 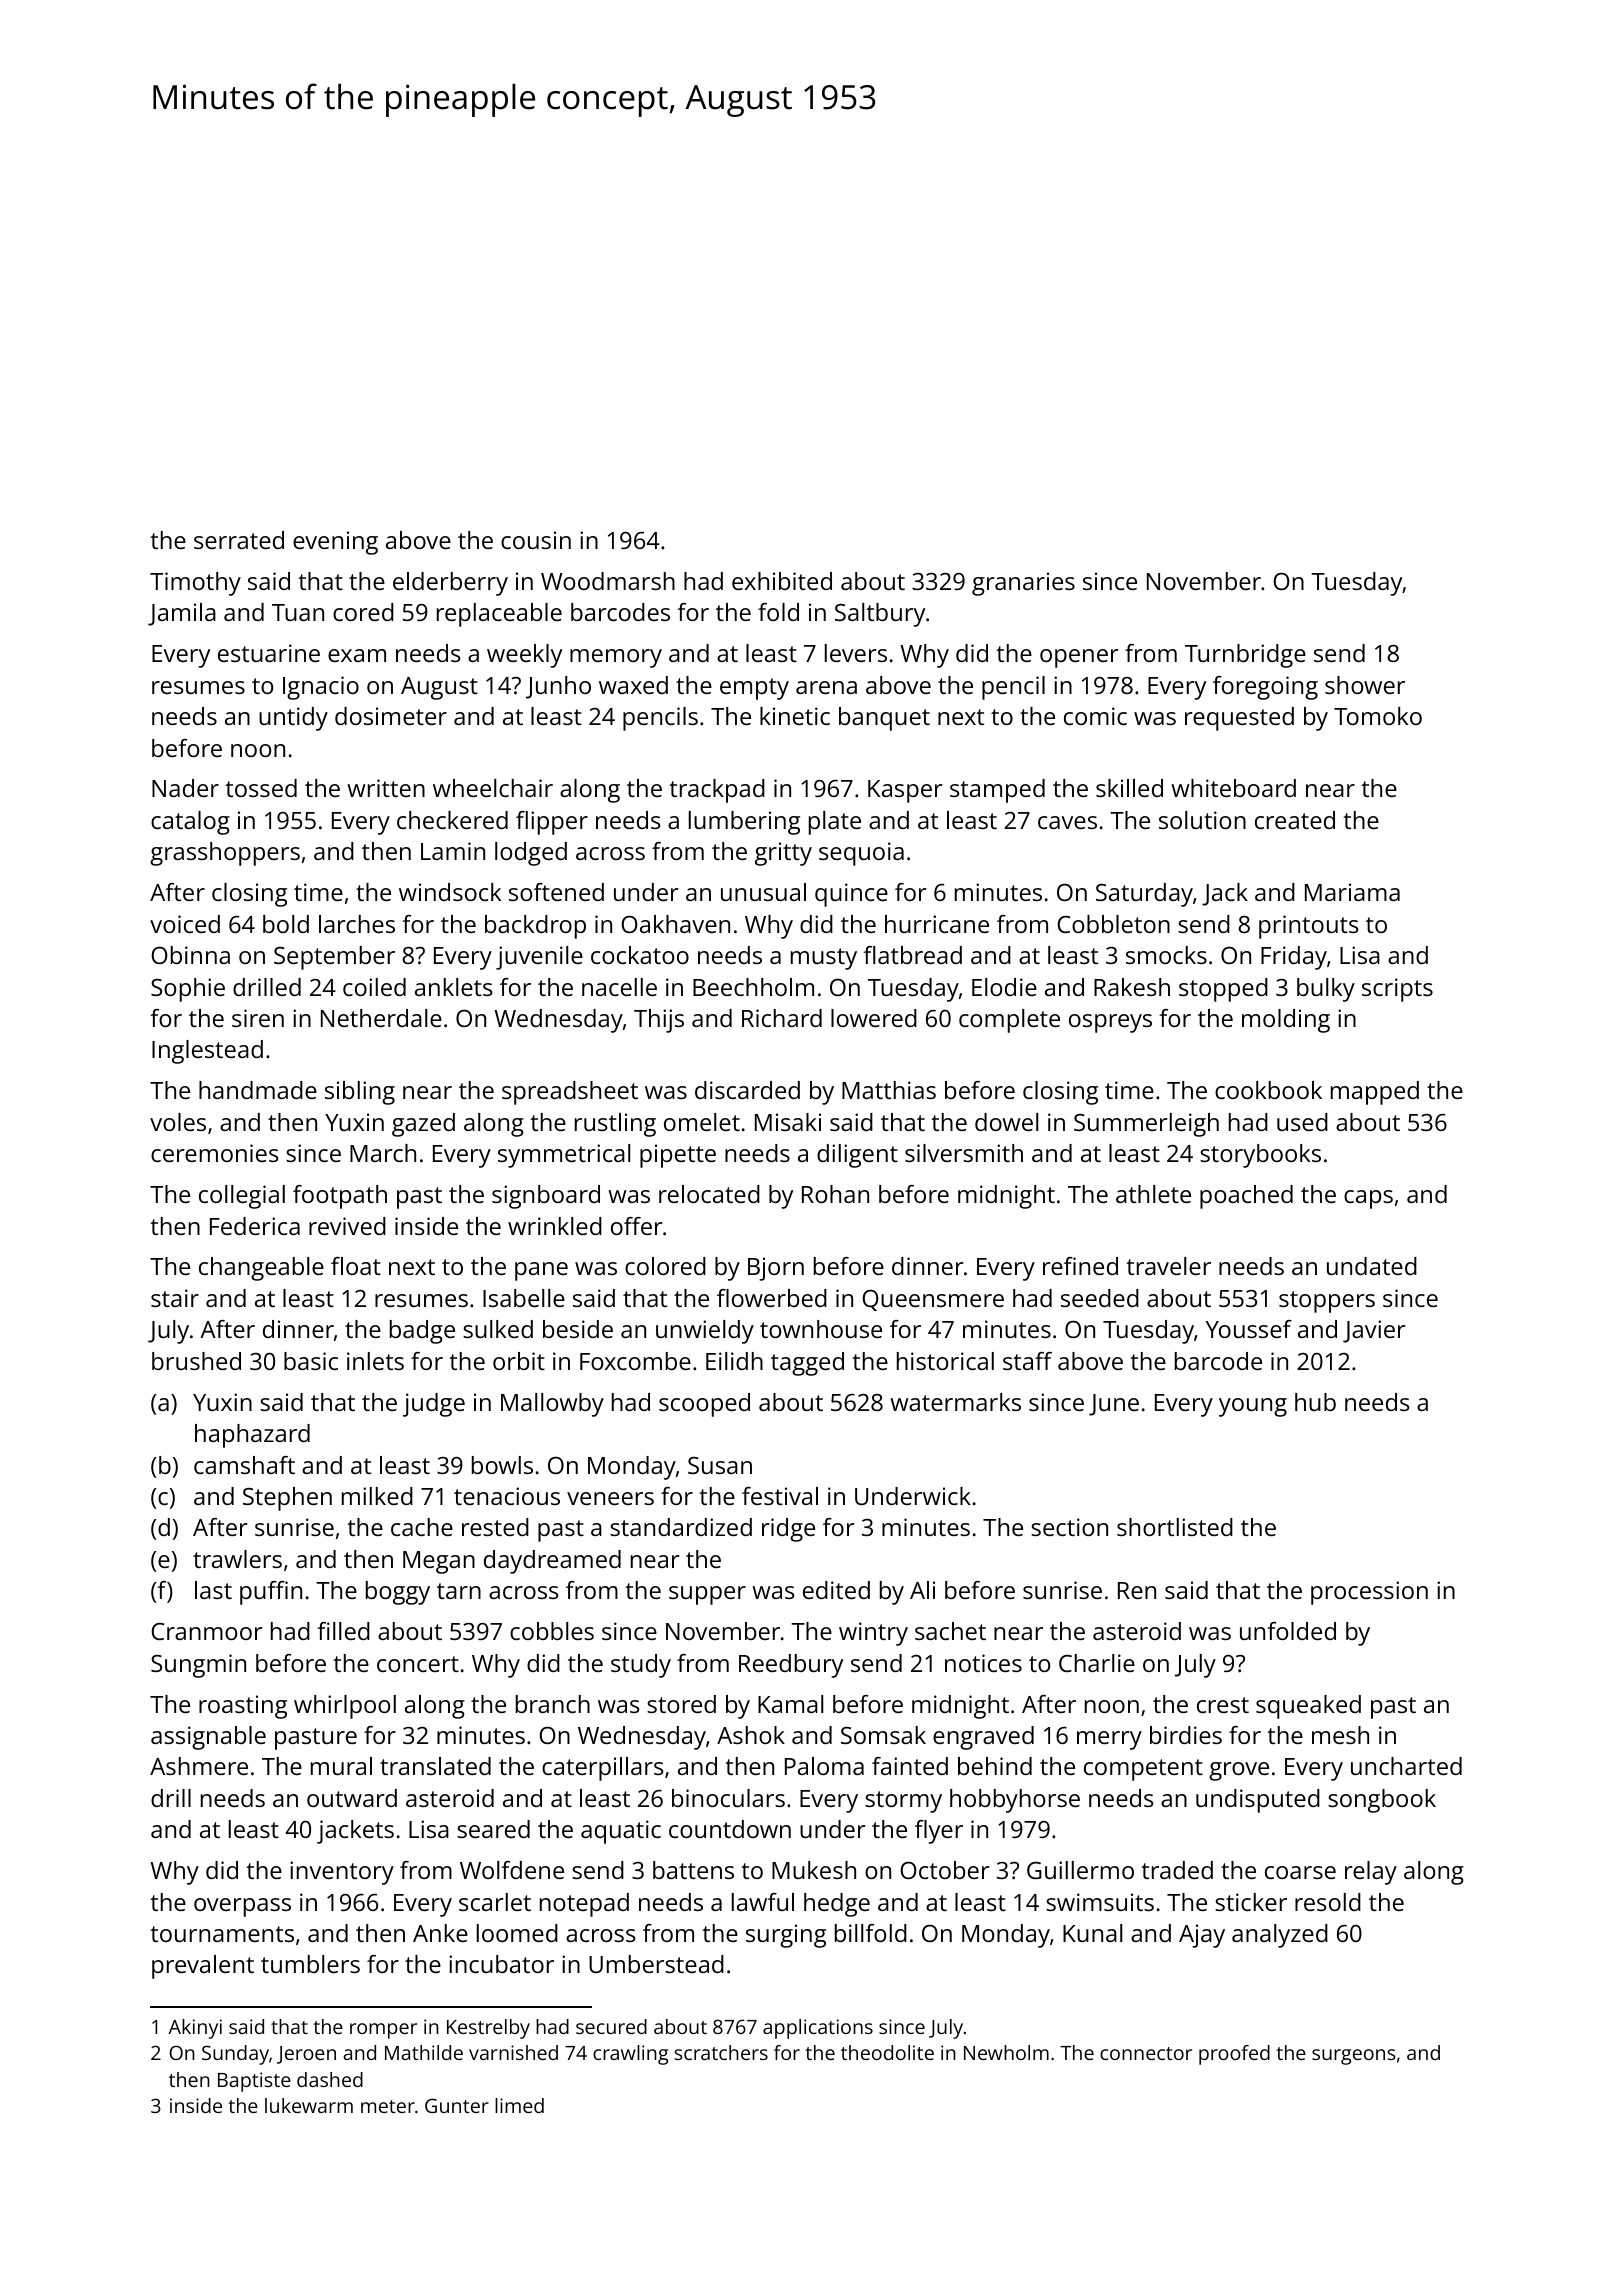 What do you see at coordinates (309, 2105) in the screenshot?
I see `lukewarm` at bounding box center [309, 2105].
